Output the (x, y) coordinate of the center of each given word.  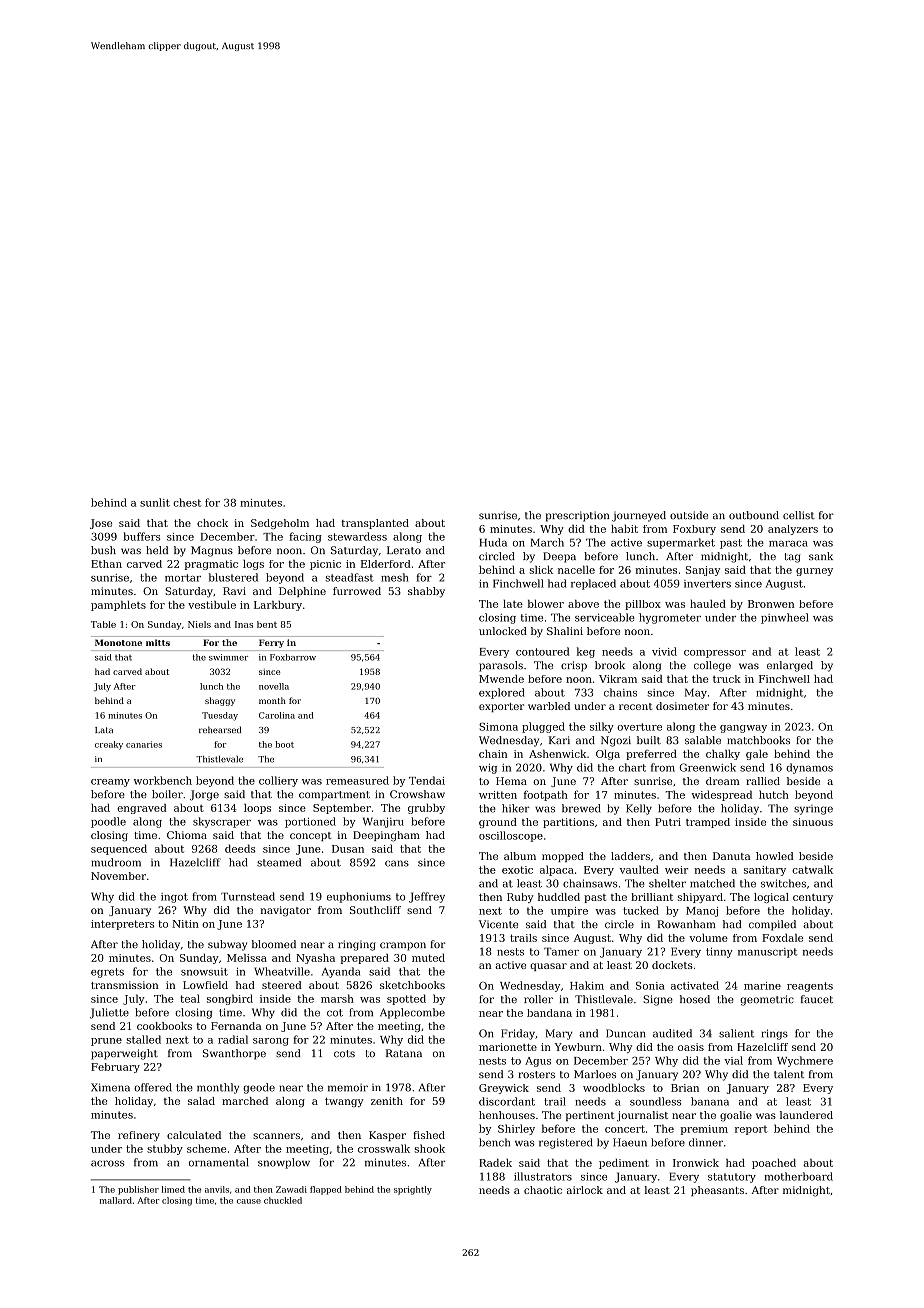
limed (173, 1189)
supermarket (681, 543)
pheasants (717, 1191)
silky (602, 727)
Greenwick (707, 767)
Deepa (559, 557)
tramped (708, 823)
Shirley (516, 1129)
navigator (286, 911)
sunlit (155, 502)
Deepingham (386, 836)
